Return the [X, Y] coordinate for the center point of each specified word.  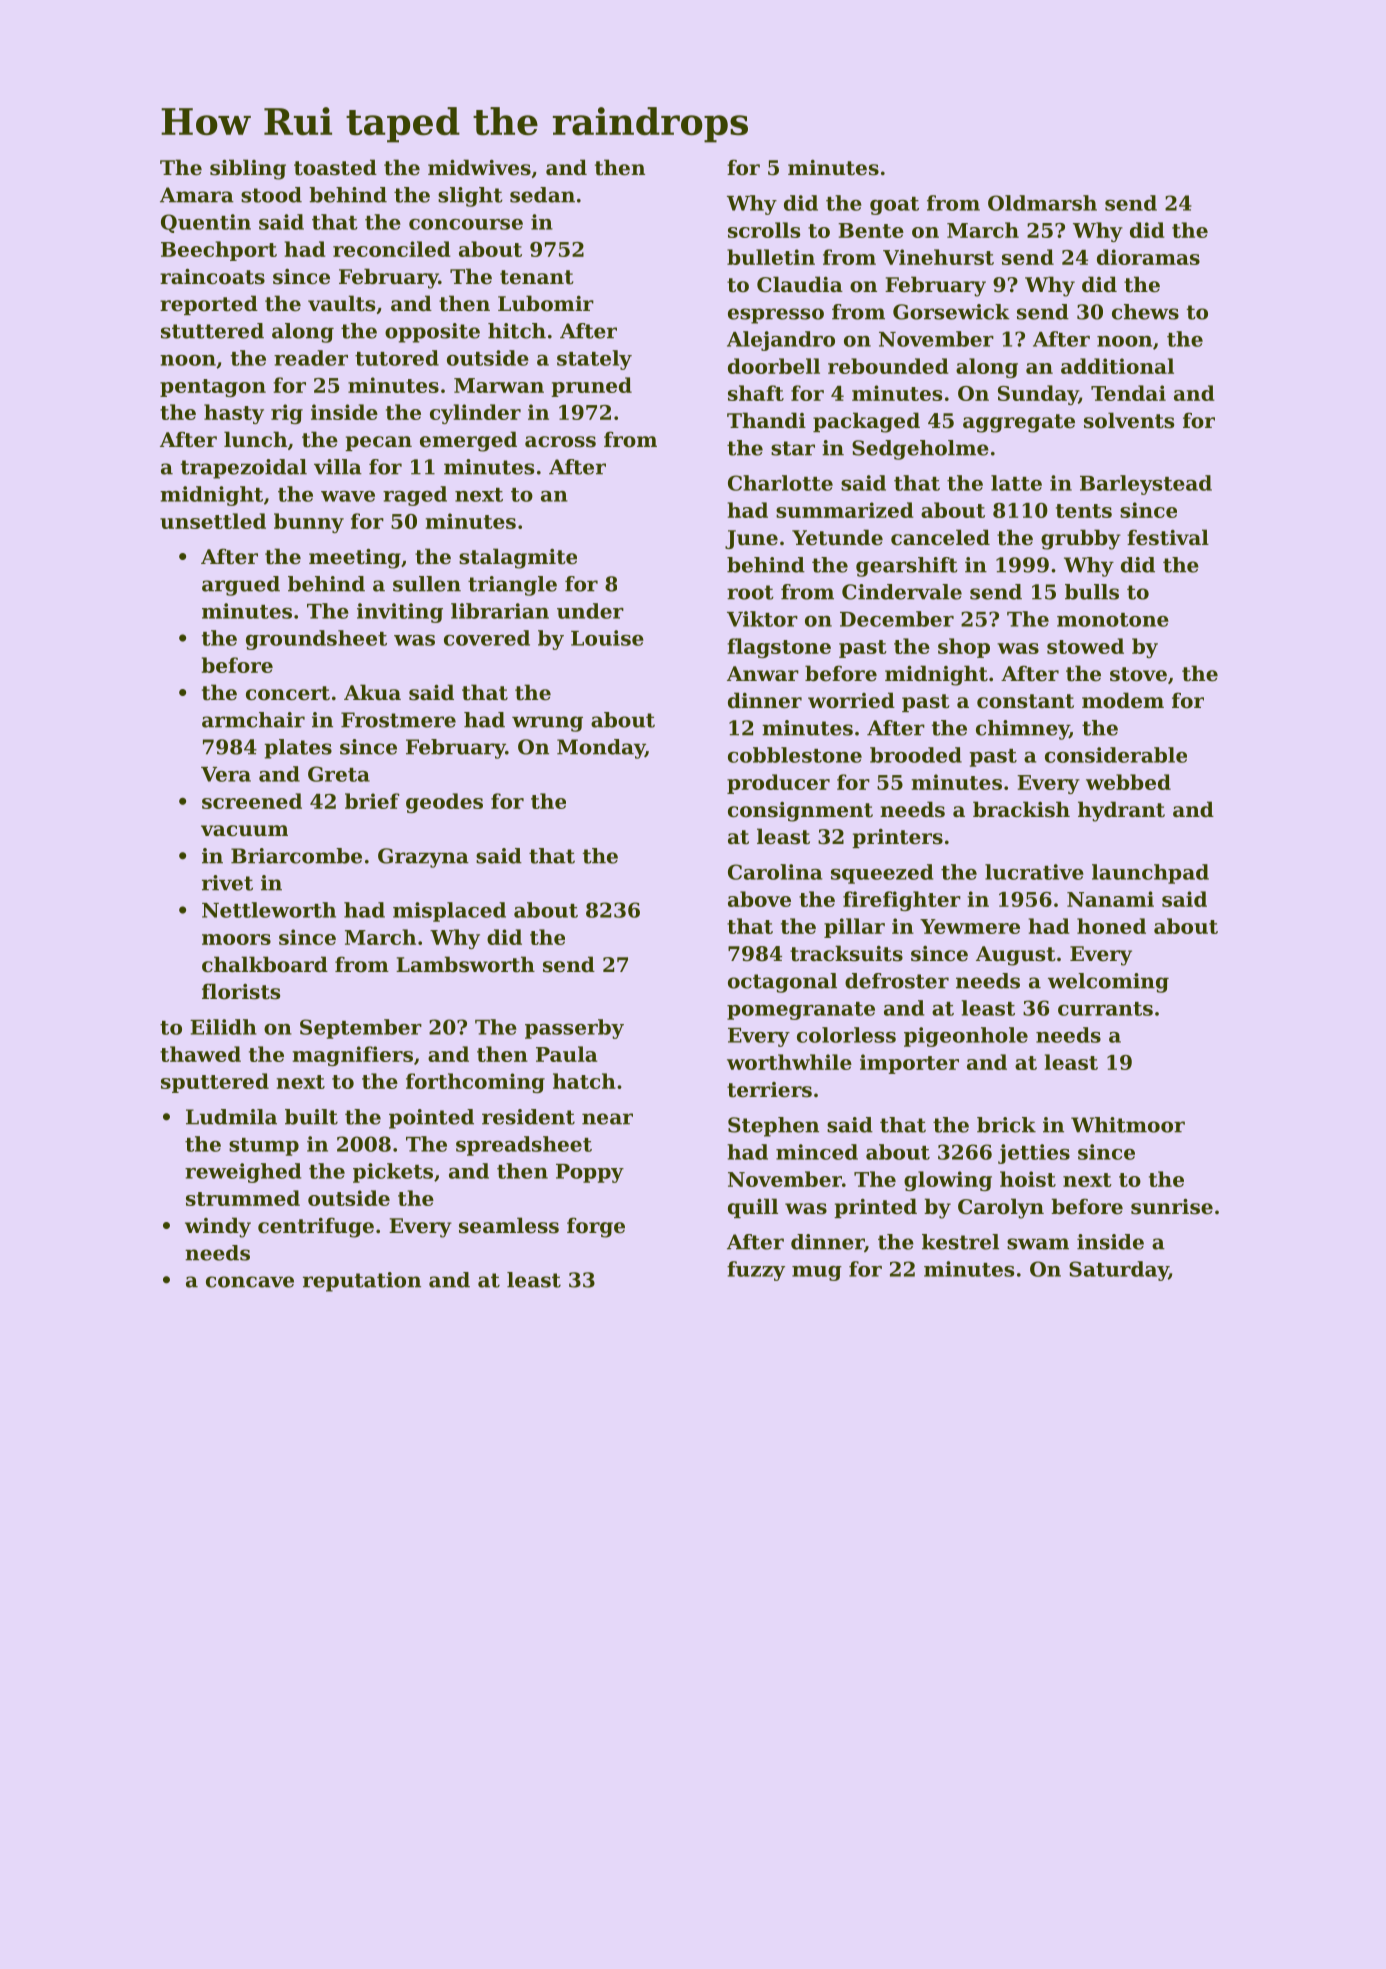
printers [897, 838]
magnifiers [353, 1056]
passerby [574, 1029]
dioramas [1148, 257]
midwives [479, 167]
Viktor [762, 619]
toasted [335, 167]
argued [241, 586]
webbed [1128, 782]
